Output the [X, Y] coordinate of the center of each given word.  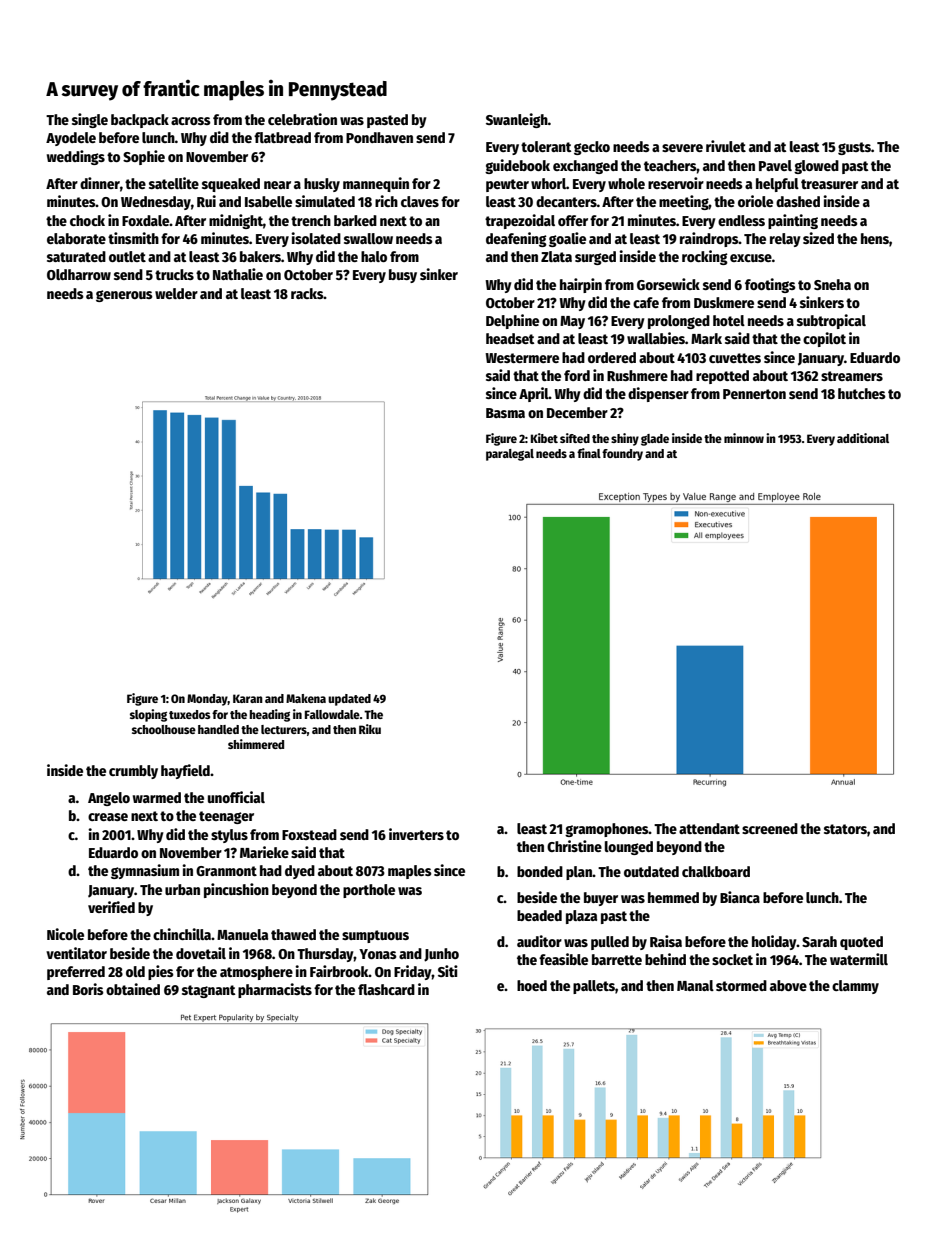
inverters [416, 834]
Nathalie [238, 274]
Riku [370, 729]
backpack [140, 121]
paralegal [510, 455]
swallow [368, 238]
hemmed [673, 897]
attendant [709, 828]
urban [182, 889]
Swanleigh [517, 120]
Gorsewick [668, 284]
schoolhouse [164, 729]
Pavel [775, 165]
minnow [744, 438]
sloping [148, 715]
